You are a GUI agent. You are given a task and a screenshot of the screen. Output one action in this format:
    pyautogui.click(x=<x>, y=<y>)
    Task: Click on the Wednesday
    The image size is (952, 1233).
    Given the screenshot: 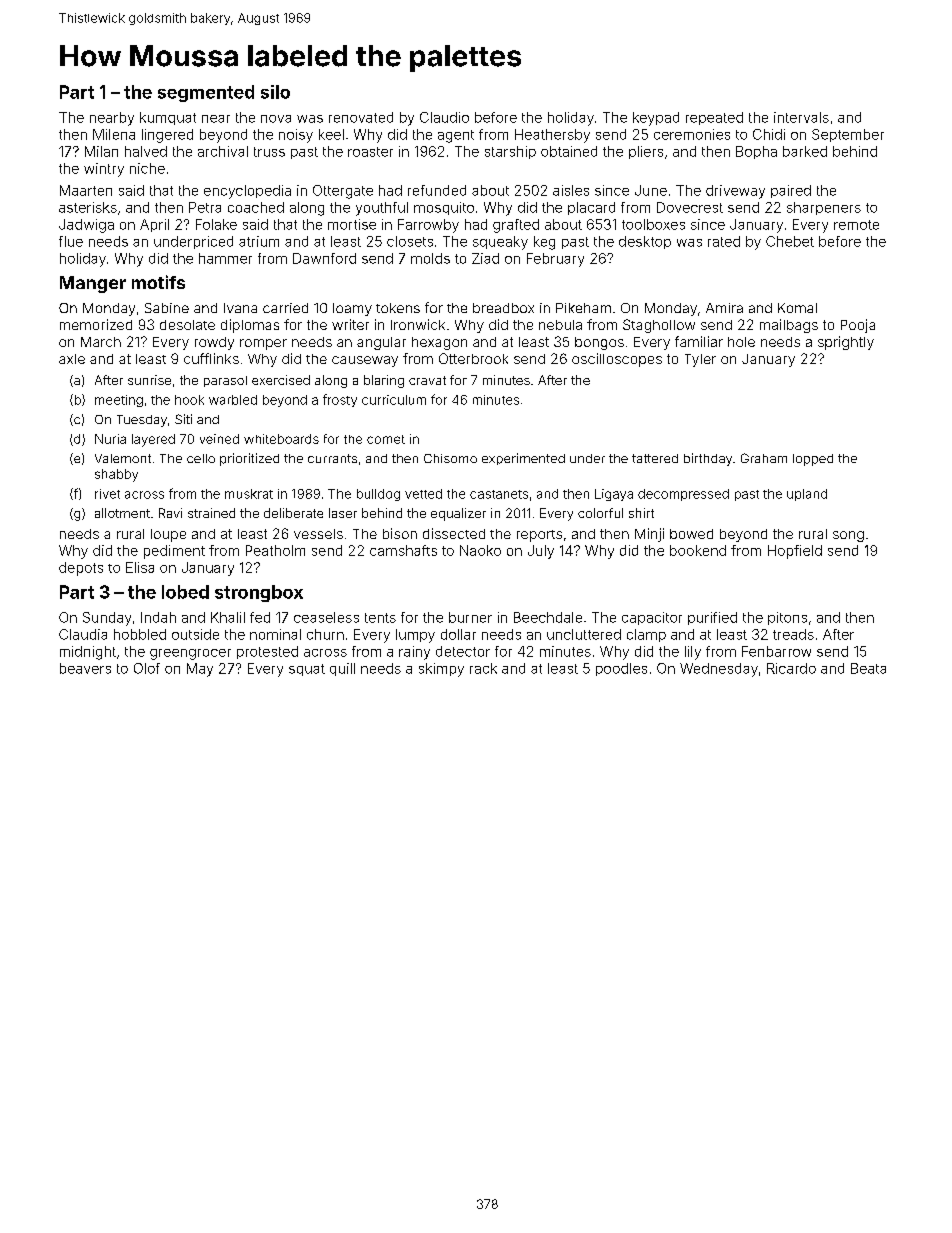 What is the action you would take?
    pyautogui.click(x=719, y=670)
